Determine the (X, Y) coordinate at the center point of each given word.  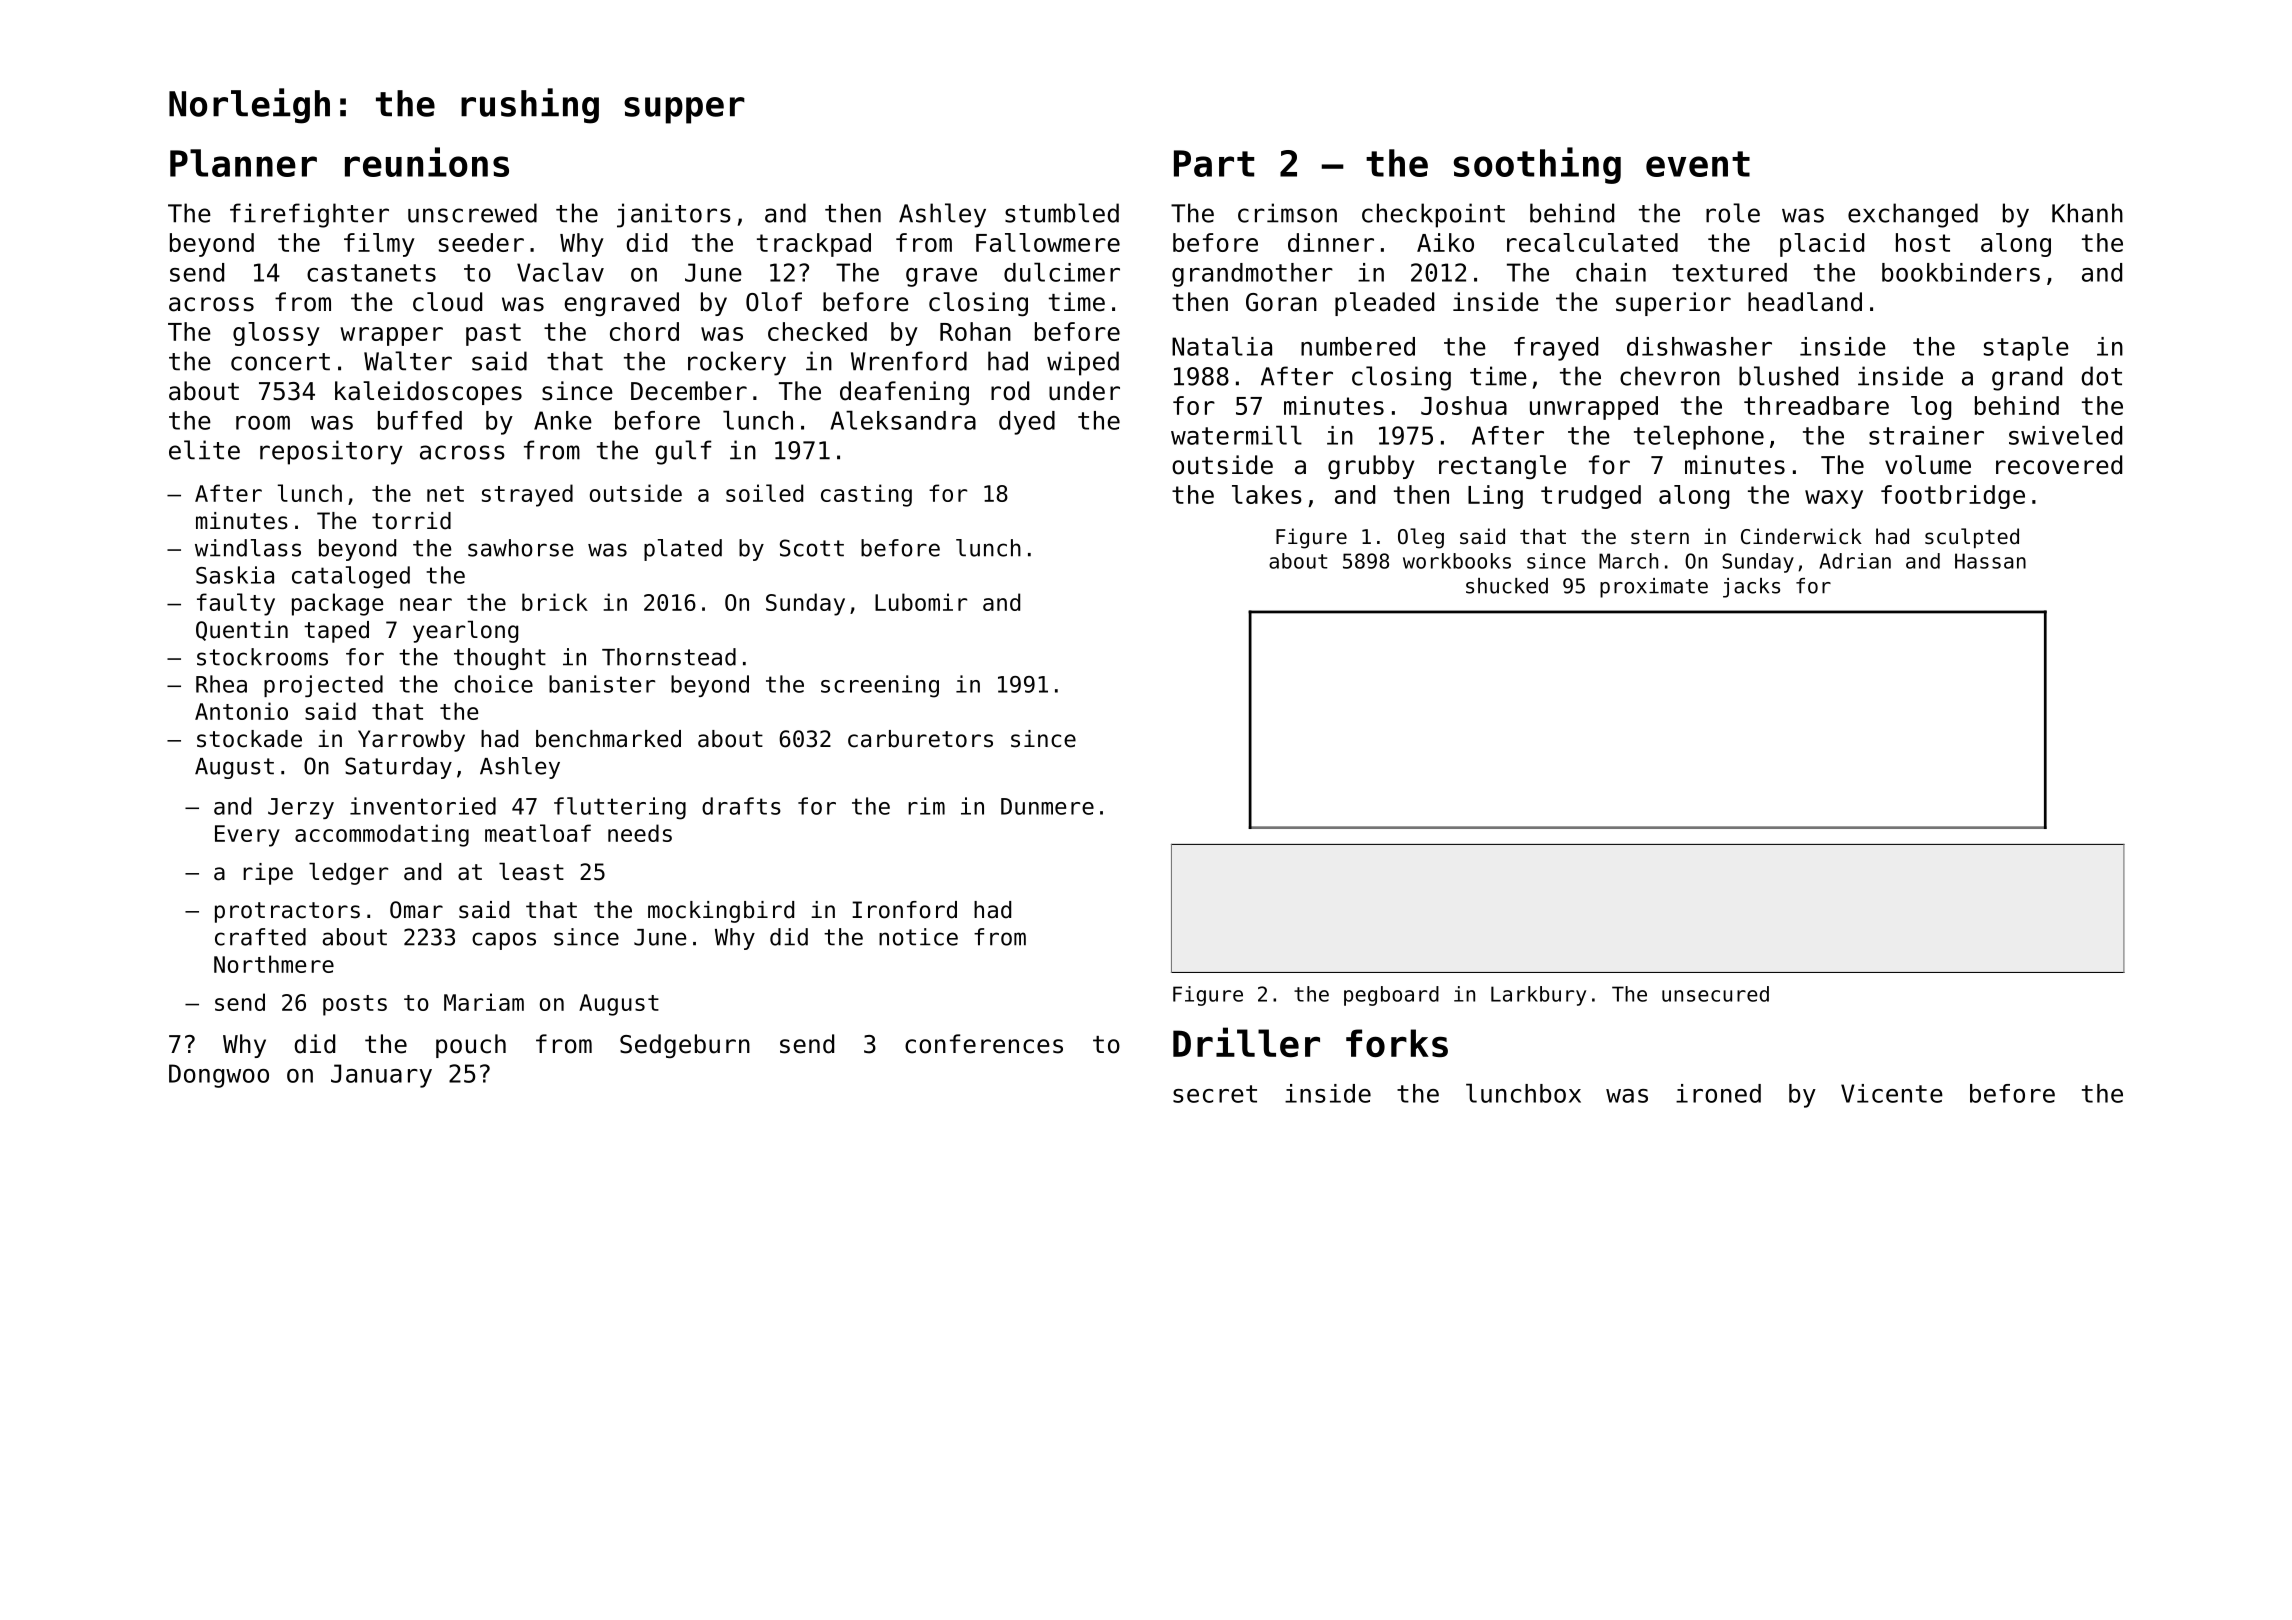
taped (336, 632)
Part (1214, 163)
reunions (427, 162)
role (1733, 213)
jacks (1751, 588)
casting (866, 495)
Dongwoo (219, 1076)
